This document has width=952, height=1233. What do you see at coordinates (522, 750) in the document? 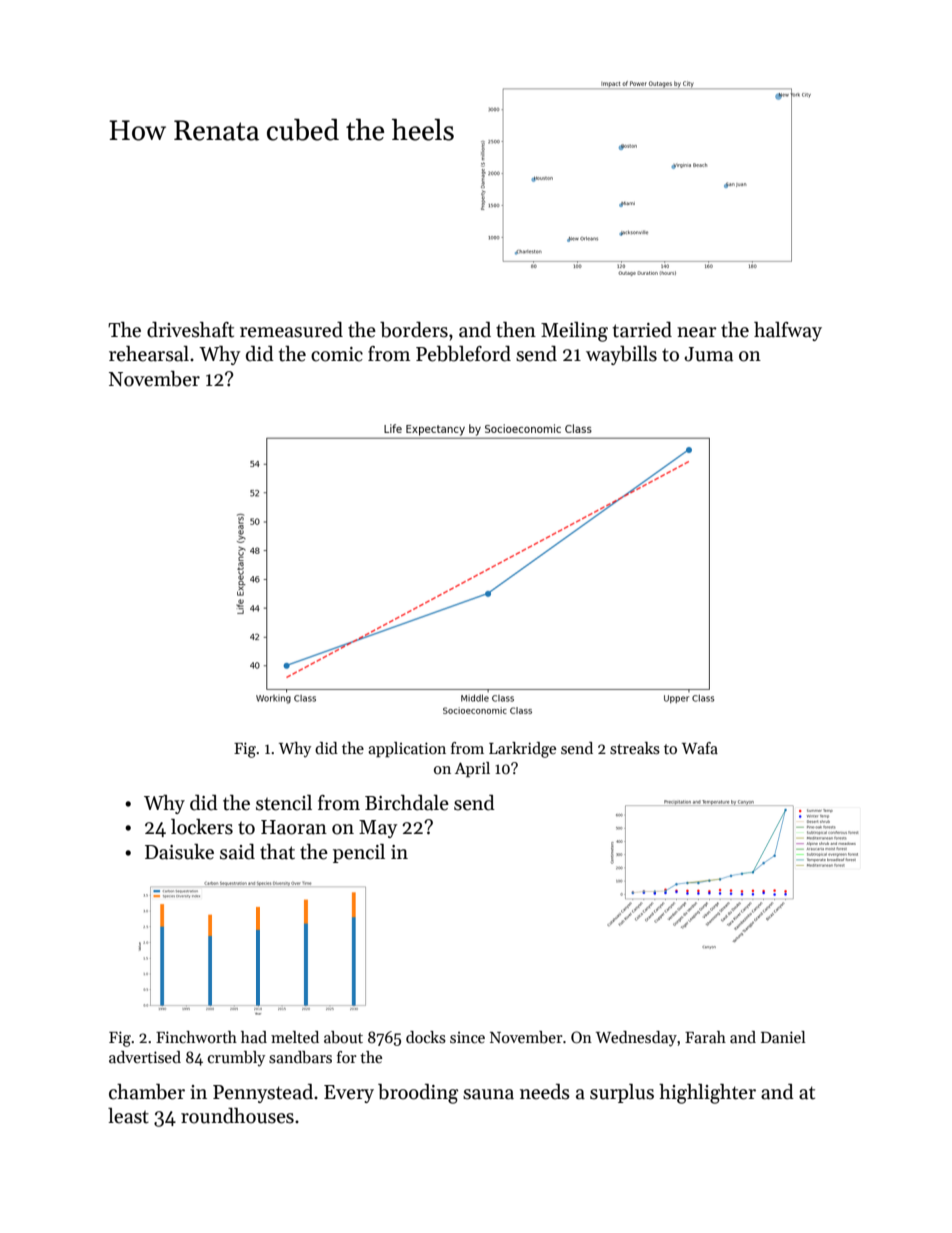
I see `Larkridge` at bounding box center [522, 750].
